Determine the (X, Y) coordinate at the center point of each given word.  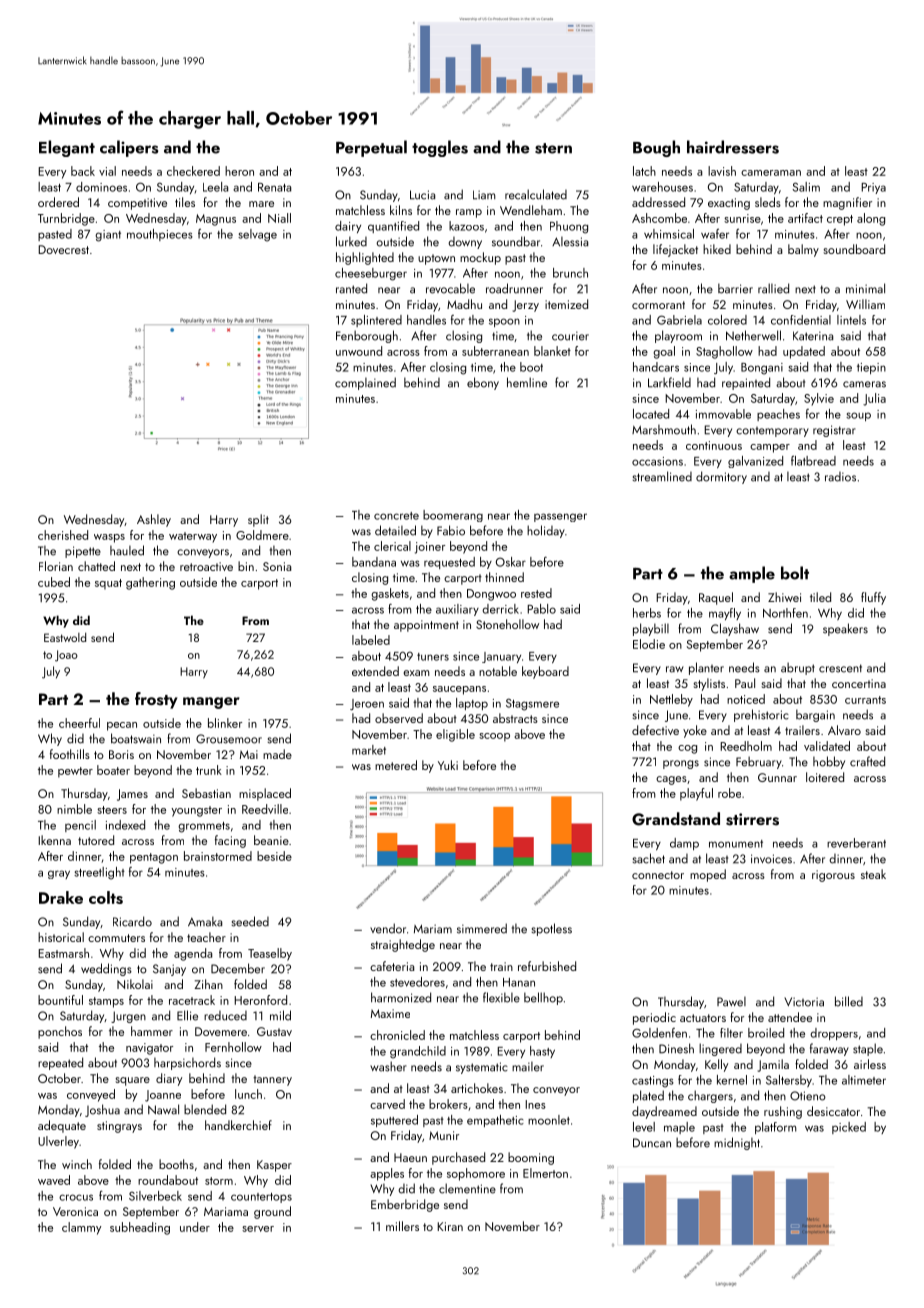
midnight (737, 1143)
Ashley (154, 520)
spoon (504, 322)
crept (840, 220)
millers (402, 1226)
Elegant (67, 148)
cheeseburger (371, 274)
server (258, 1229)
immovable (723, 414)
